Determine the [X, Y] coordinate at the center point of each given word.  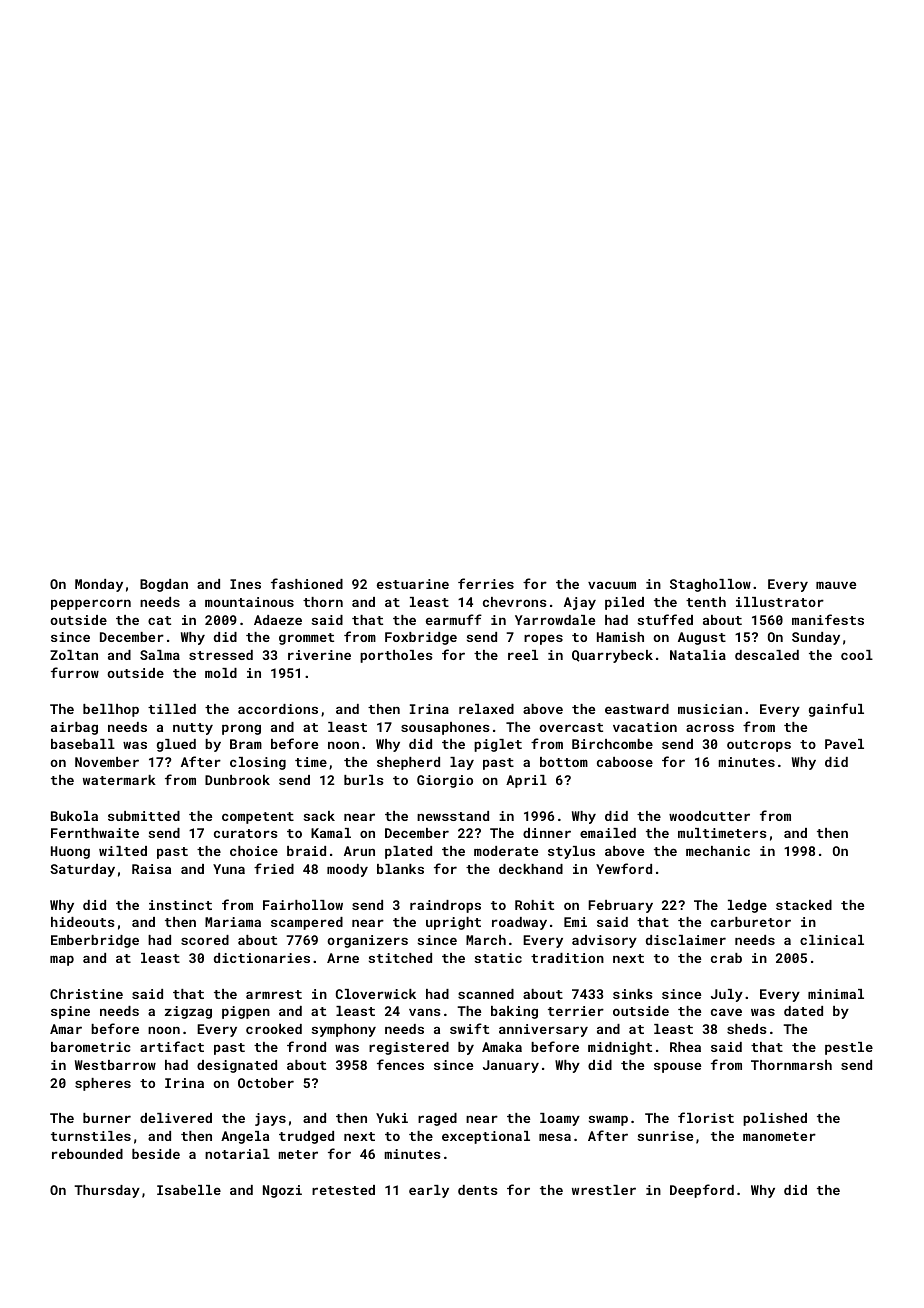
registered [409, 1048]
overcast [571, 727]
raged [437, 1119]
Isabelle [189, 1190]
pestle [849, 1048]
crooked [274, 1029]
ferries [486, 583]
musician [710, 709]
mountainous [249, 602]
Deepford [702, 1191]
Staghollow [710, 585]
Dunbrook [237, 780]
